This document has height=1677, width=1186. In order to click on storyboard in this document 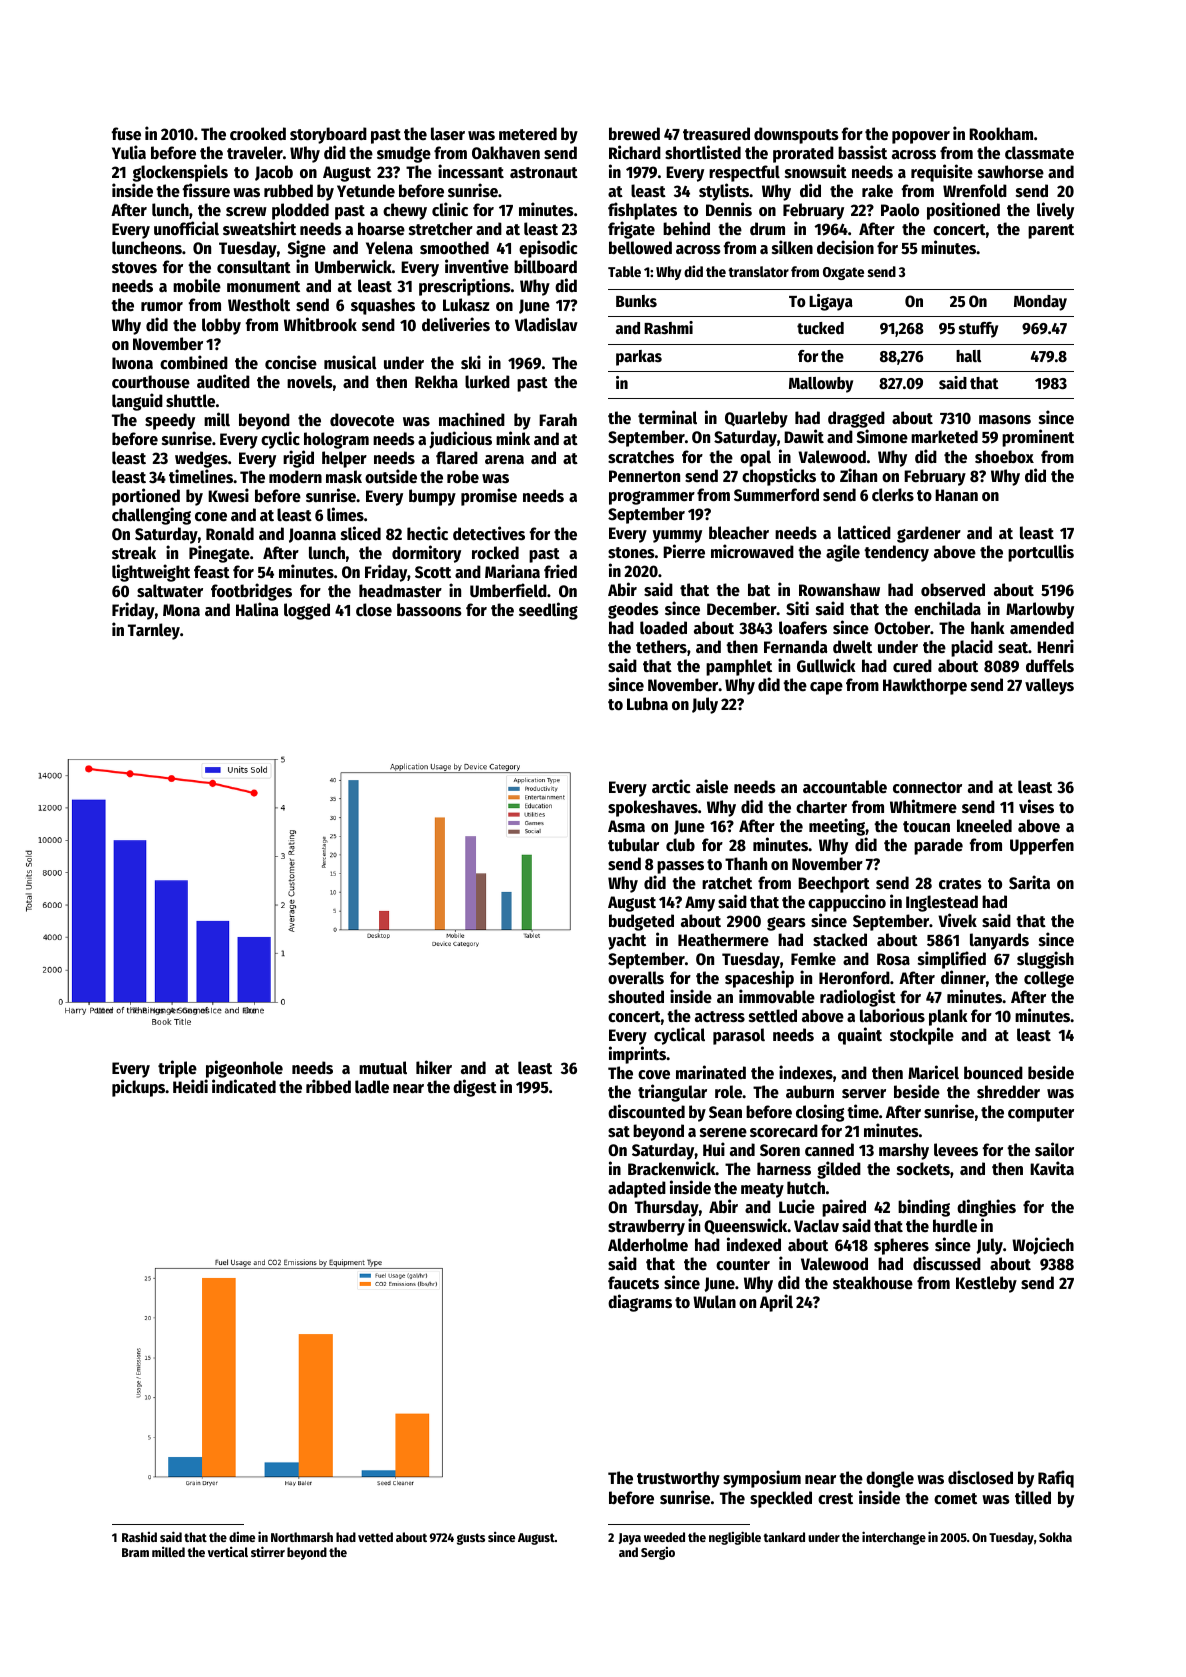, I will do `click(328, 135)`.
